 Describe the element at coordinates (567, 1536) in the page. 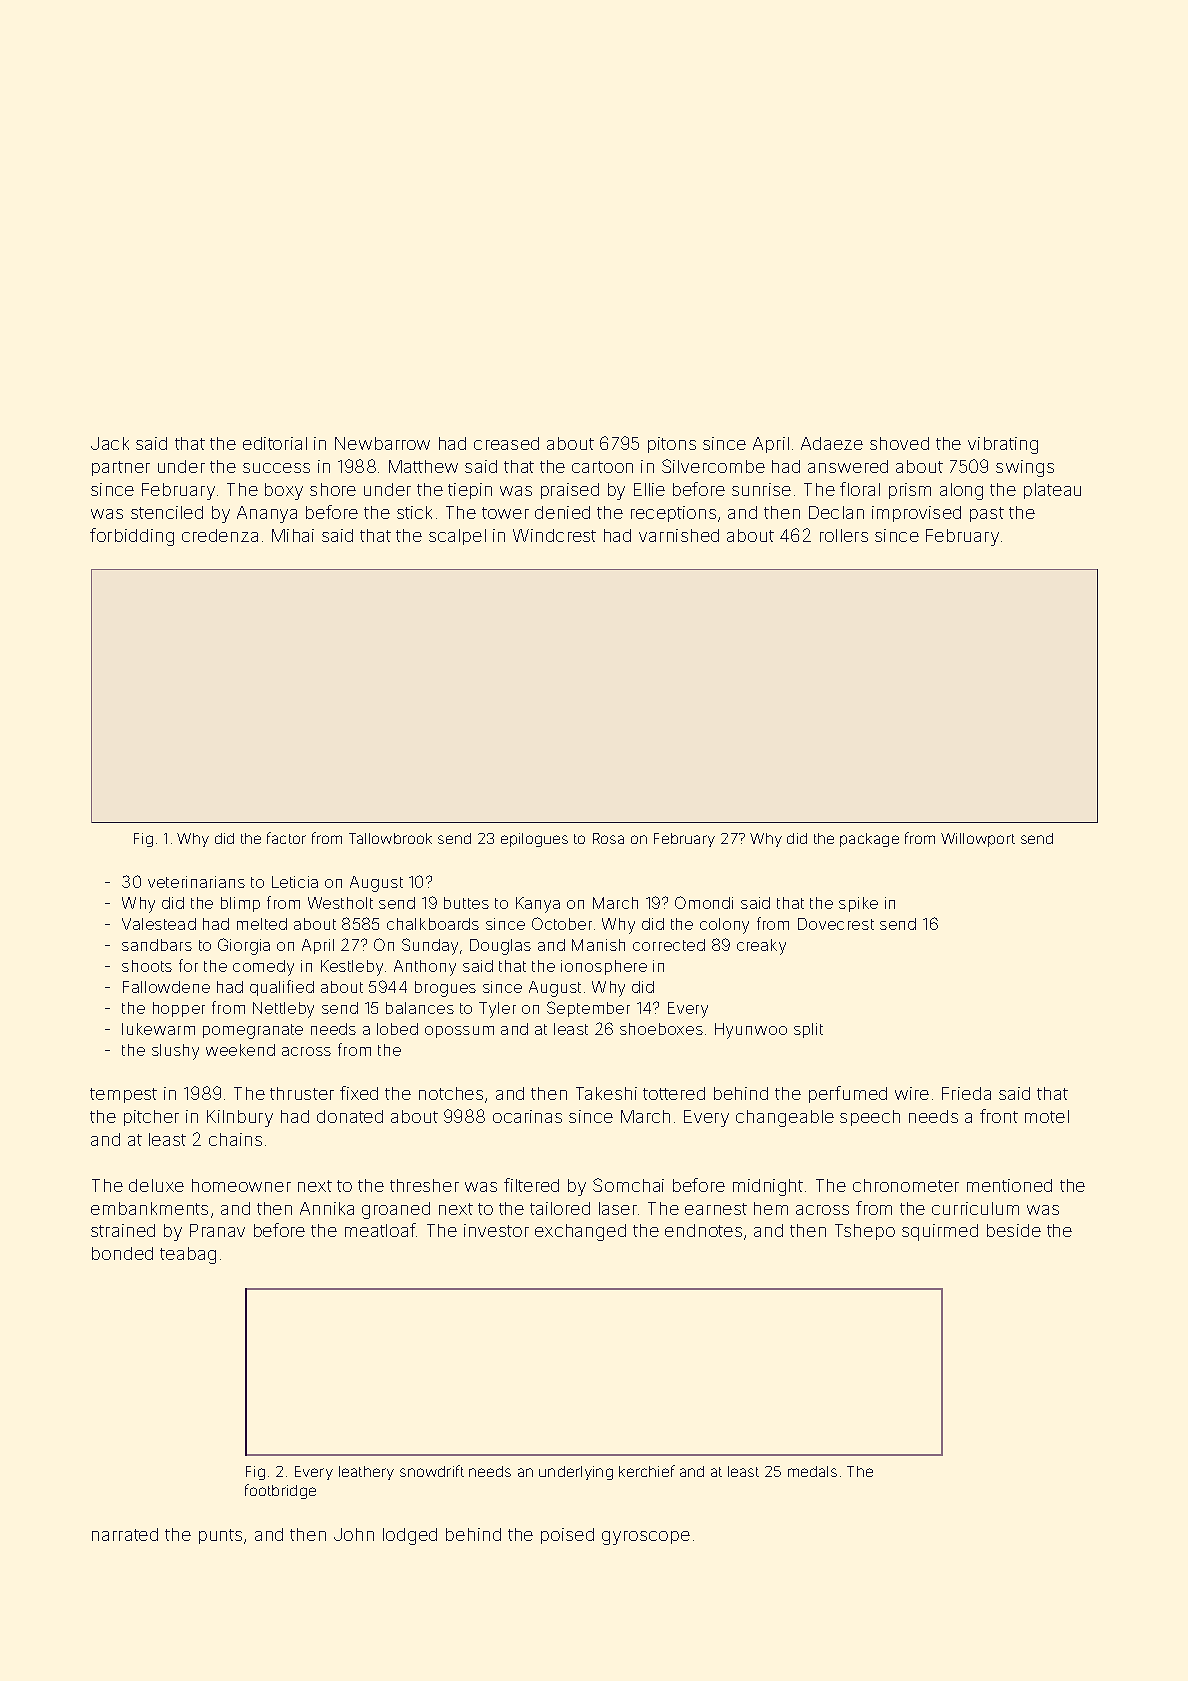

I see `poised` at that location.
